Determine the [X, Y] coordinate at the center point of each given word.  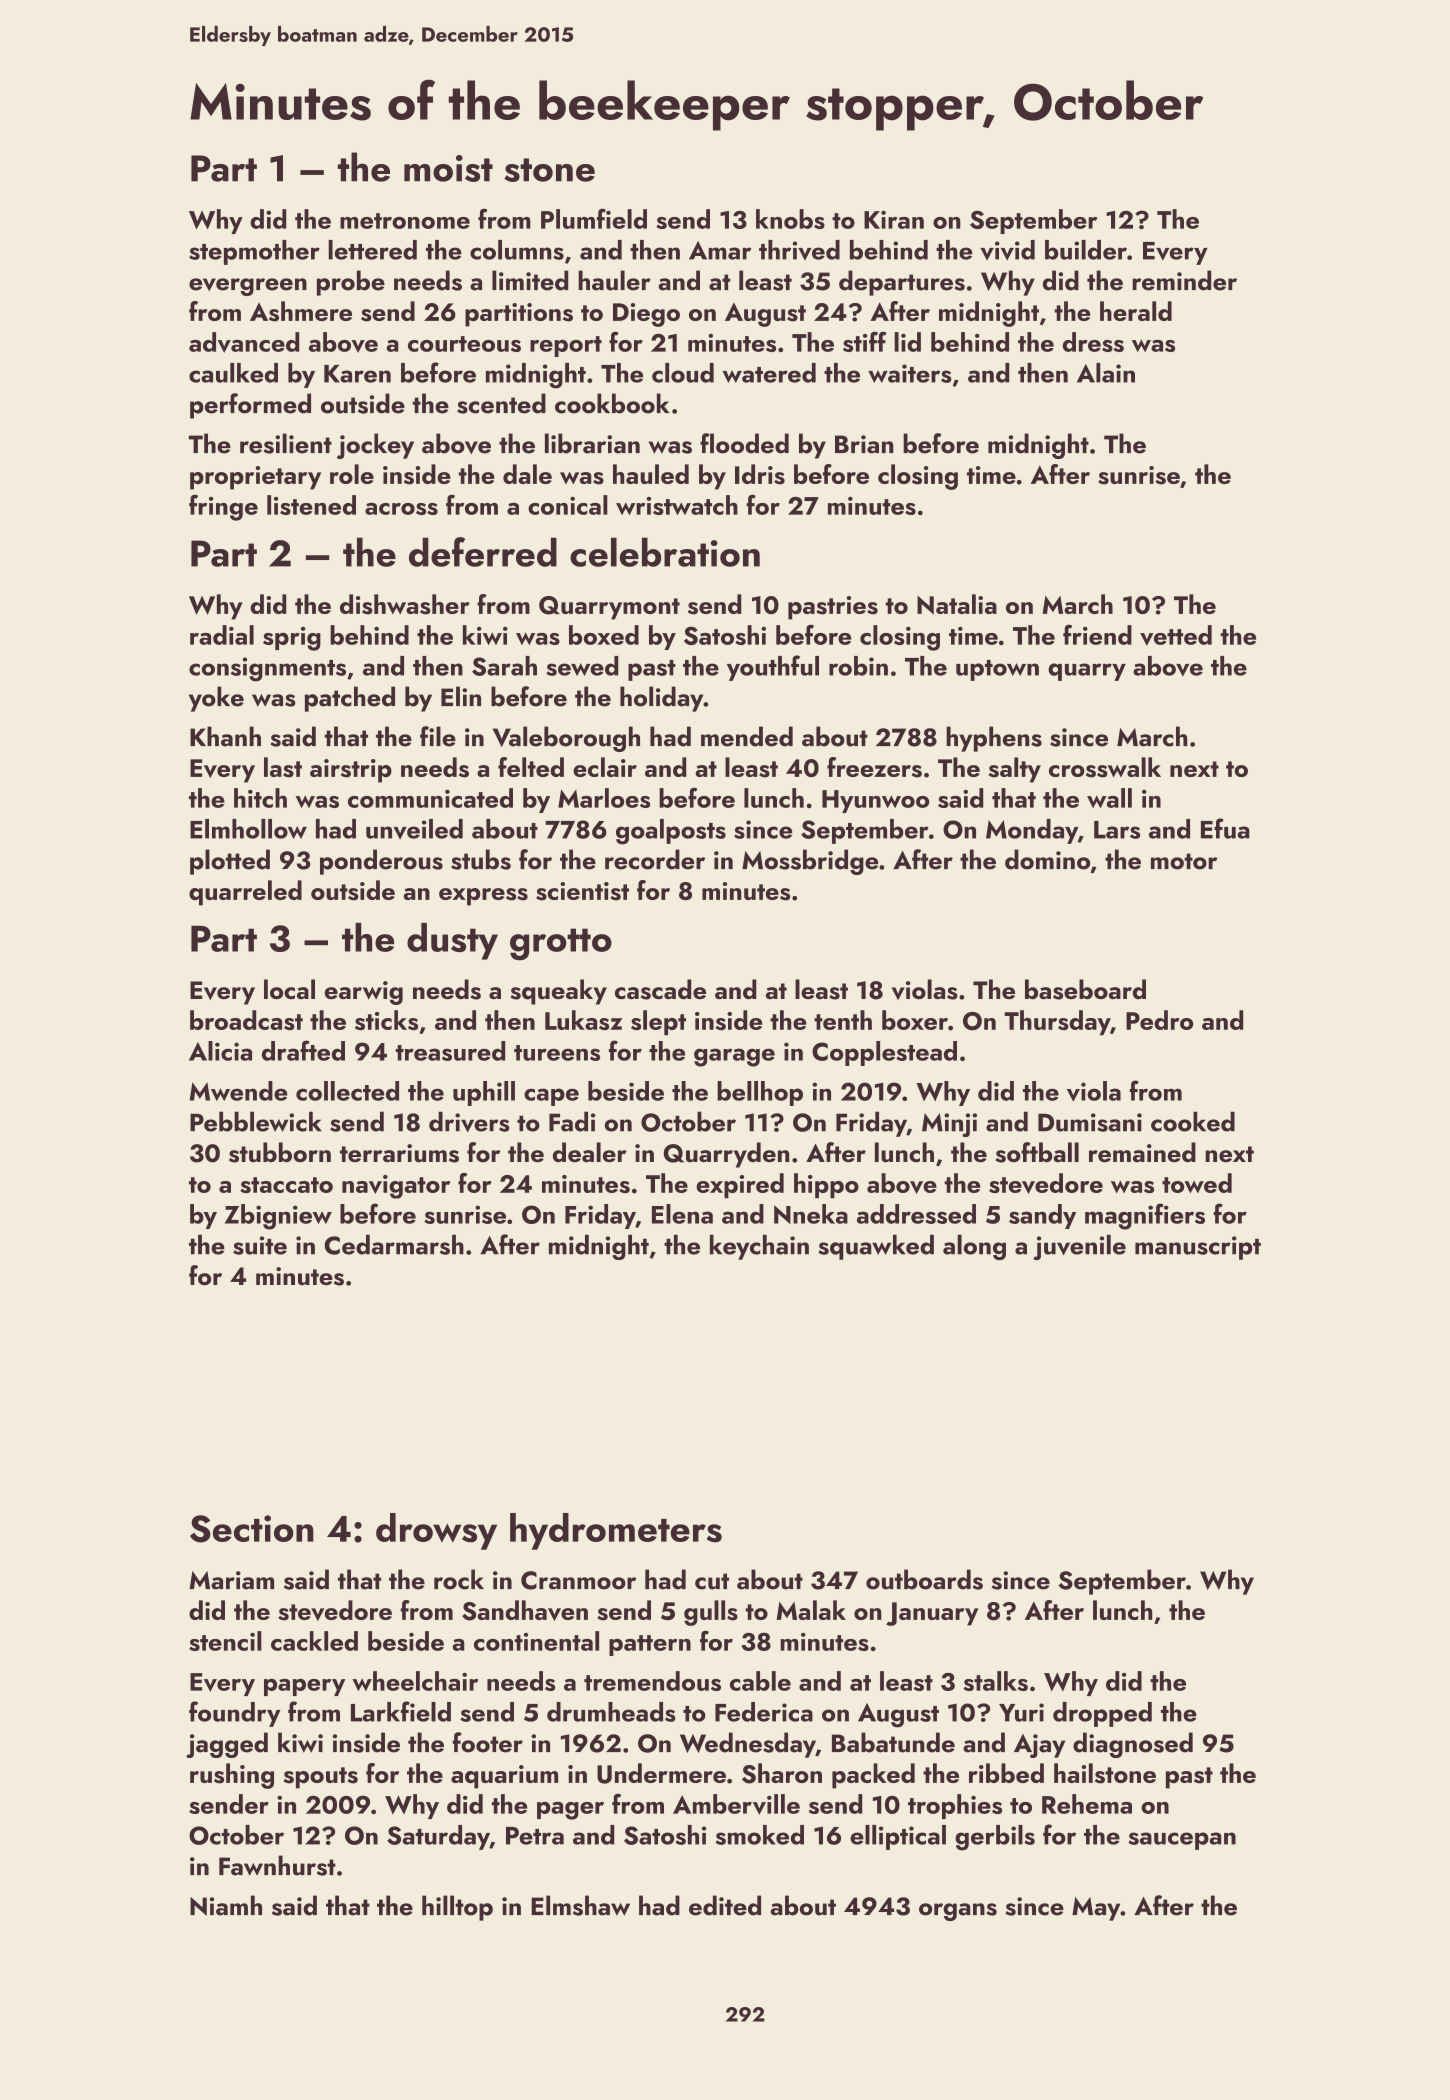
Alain [1106, 373]
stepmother [254, 252]
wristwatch [677, 505]
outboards [924, 1579]
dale [527, 474]
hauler [614, 280]
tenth [843, 1020]
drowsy [436, 1531]
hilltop [457, 1908]
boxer [915, 1020]
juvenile [1079, 1247]
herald [1136, 311]
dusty [452, 941]
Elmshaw [580, 1905]
